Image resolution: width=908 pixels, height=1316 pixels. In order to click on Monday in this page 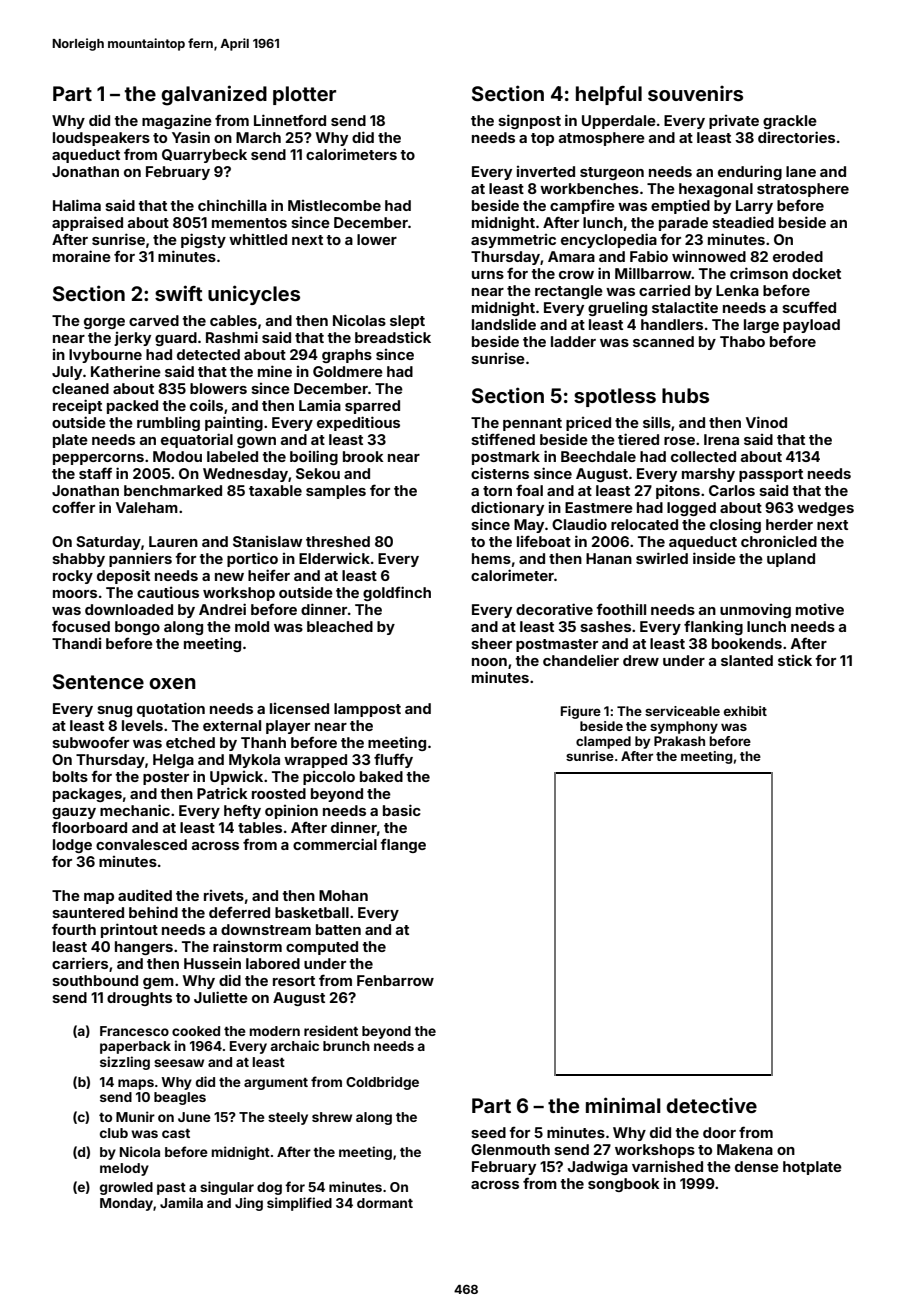, I will do `click(126, 1204)`.
